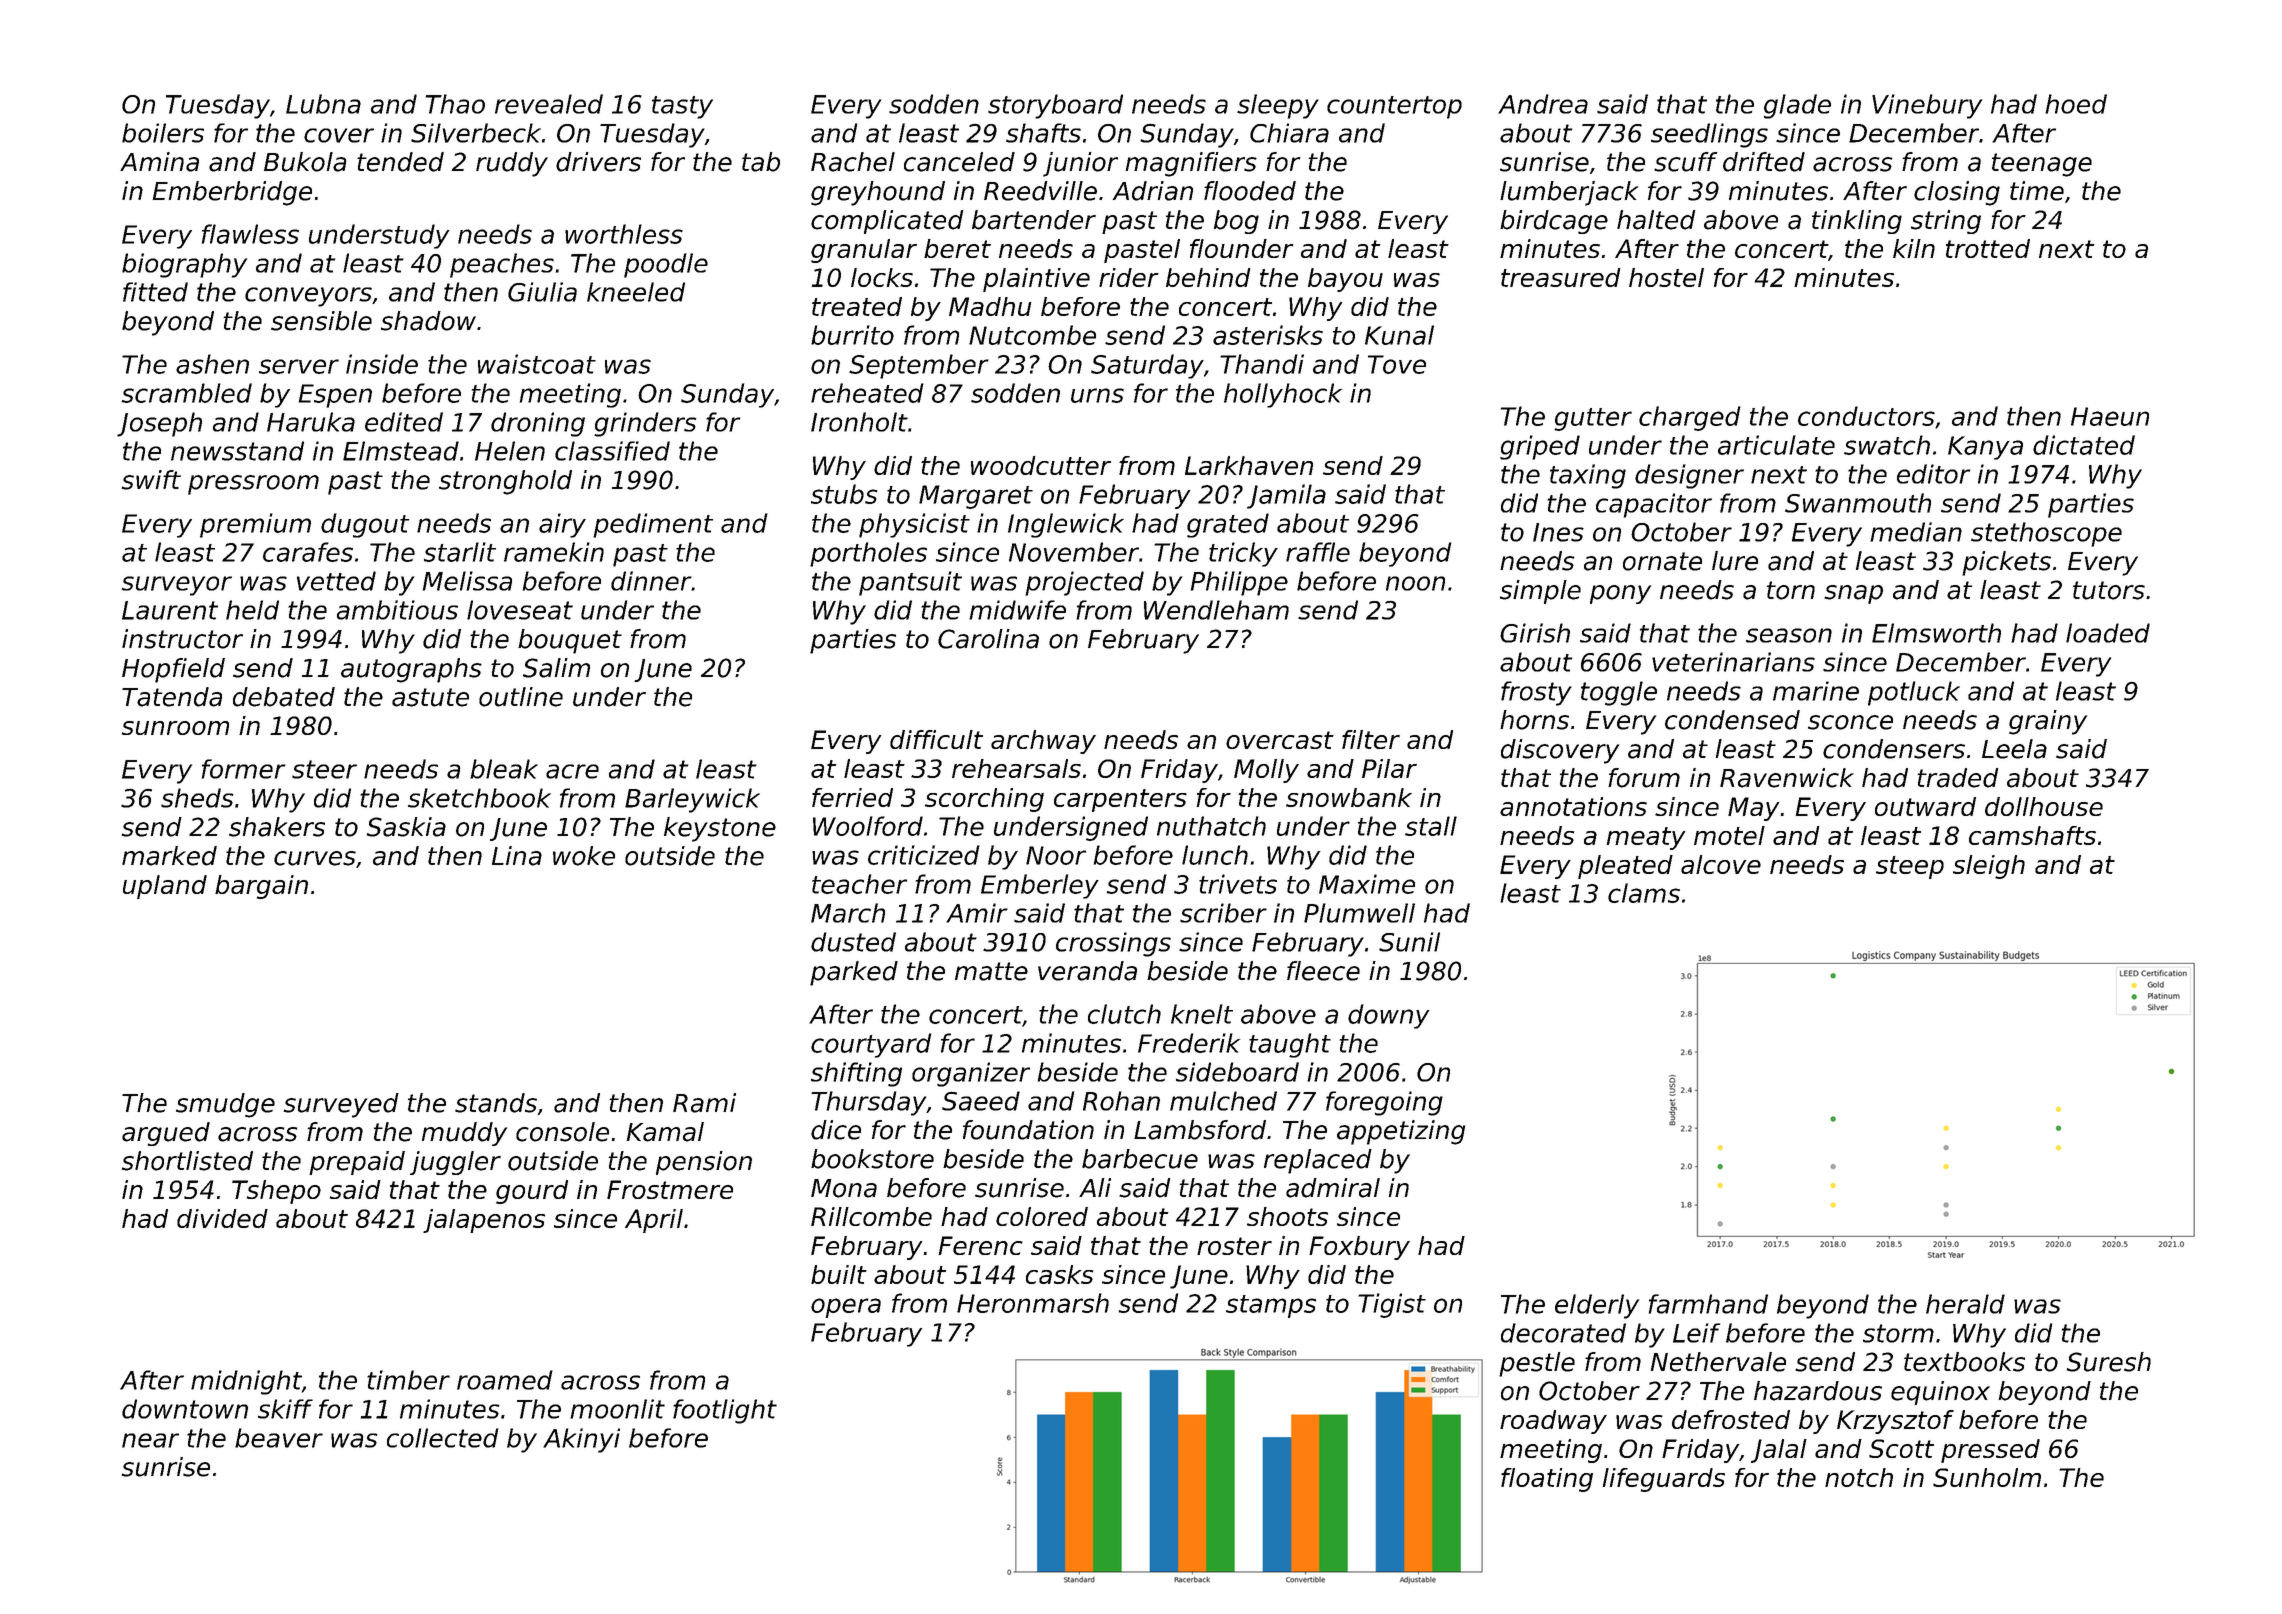  I want to click on sleigh, so click(1989, 867).
